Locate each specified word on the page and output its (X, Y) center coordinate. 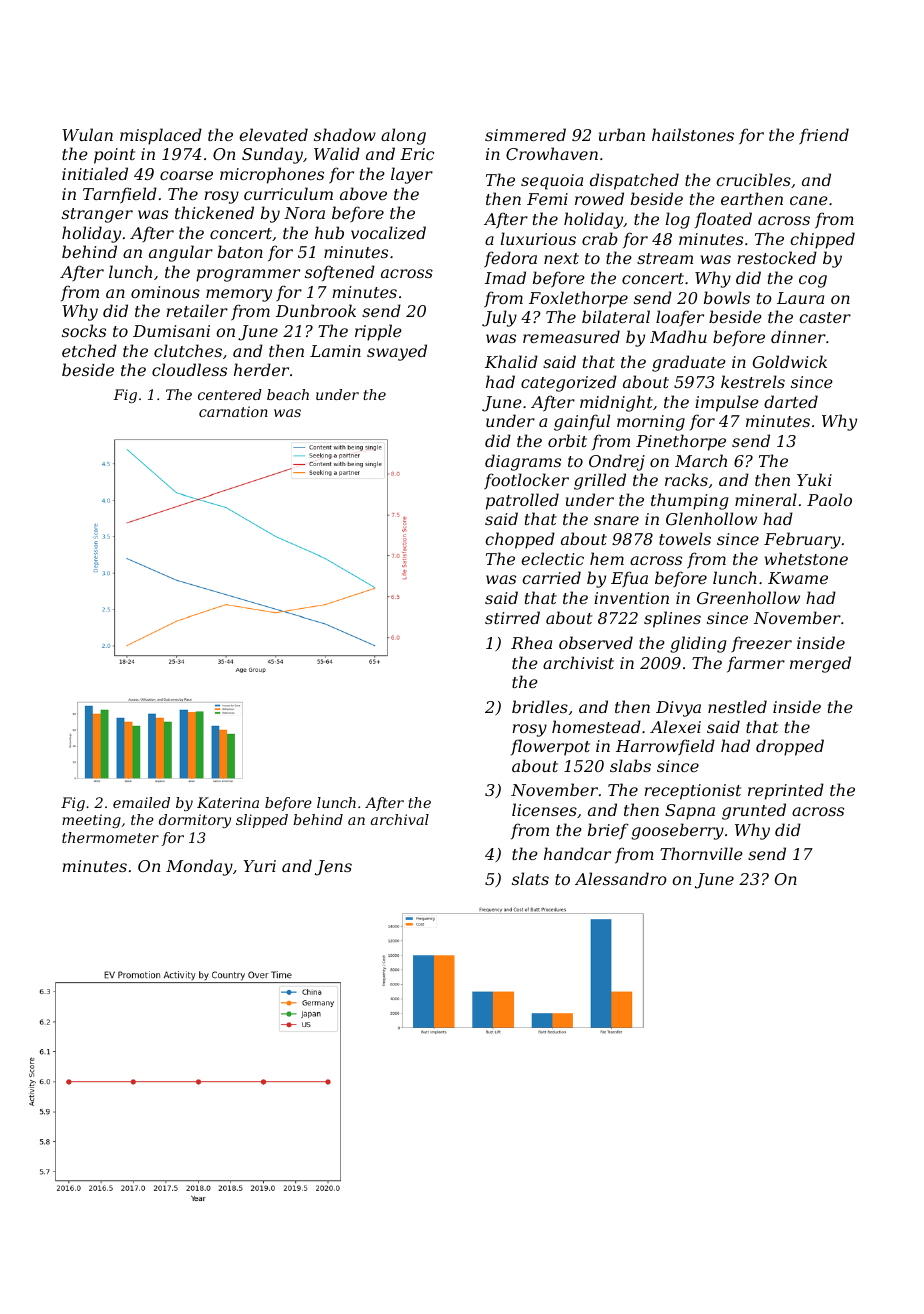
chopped (520, 540)
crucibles (753, 179)
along (403, 136)
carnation (233, 411)
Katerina (228, 802)
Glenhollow (711, 518)
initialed (95, 173)
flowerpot (550, 747)
